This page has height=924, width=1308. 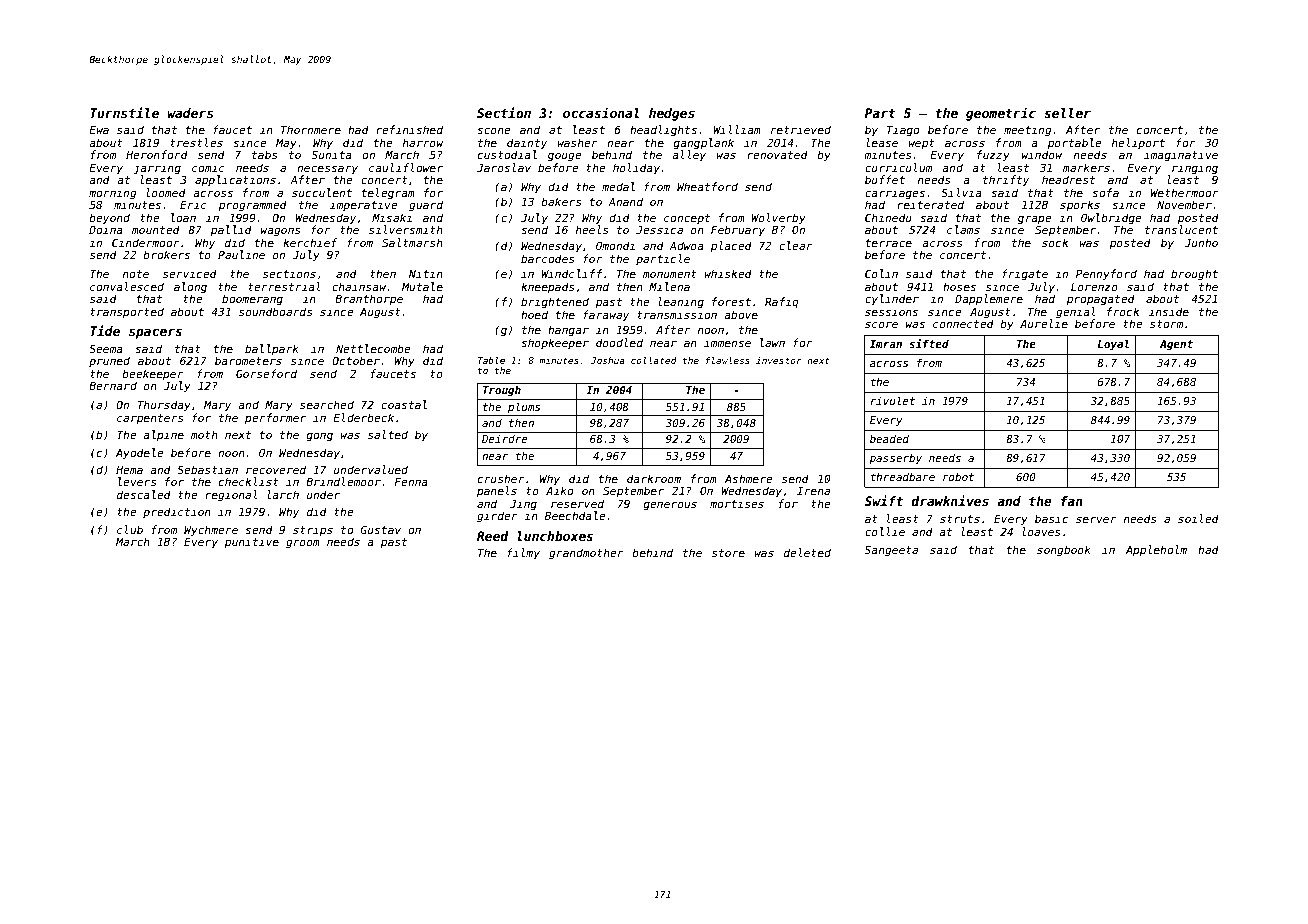 What do you see at coordinates (772, 342) in the page?
I see `lawn` at bounding box center [772, 342].
